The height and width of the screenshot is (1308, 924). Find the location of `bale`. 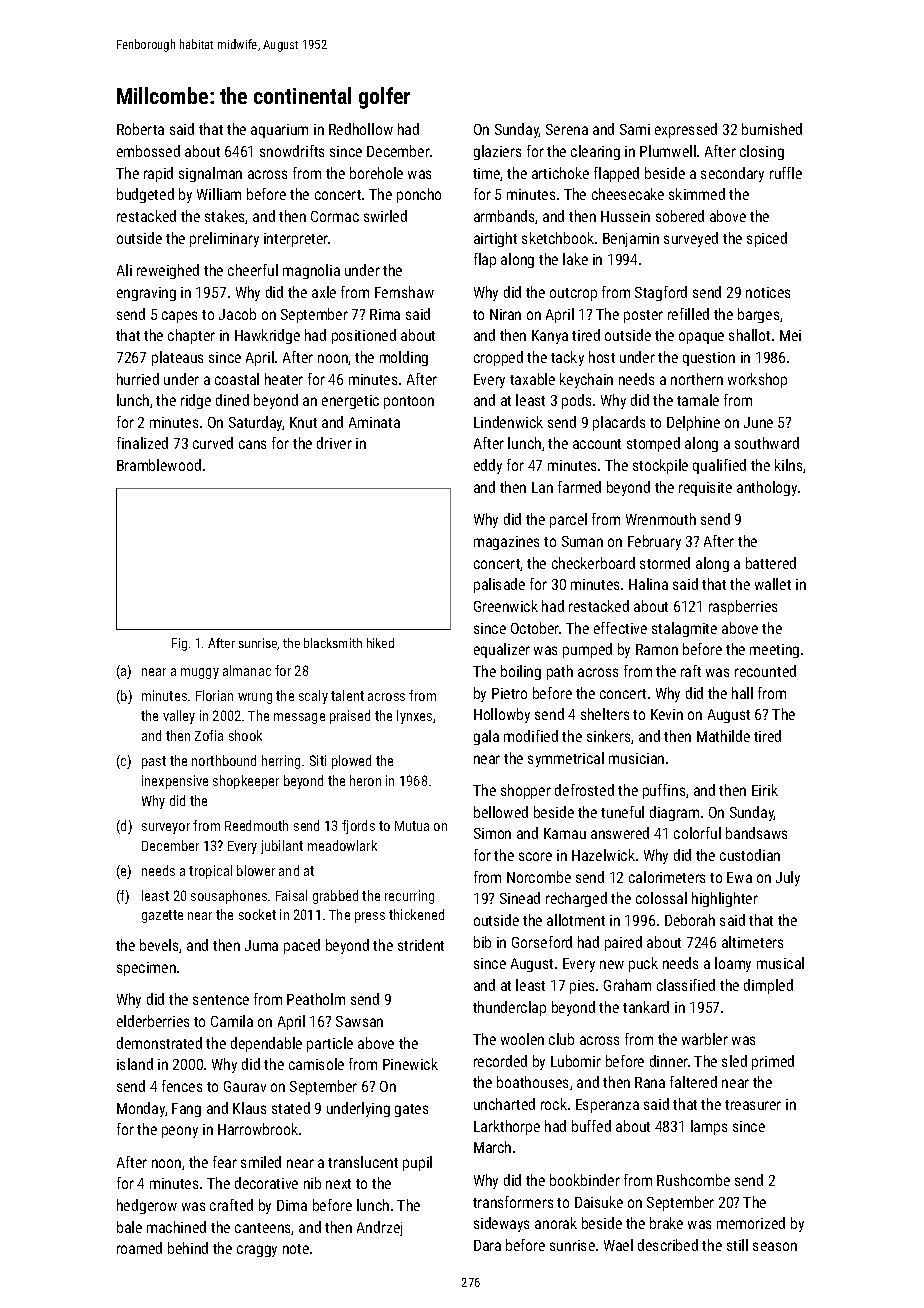

bale is located at coordinates (129, 1227).
